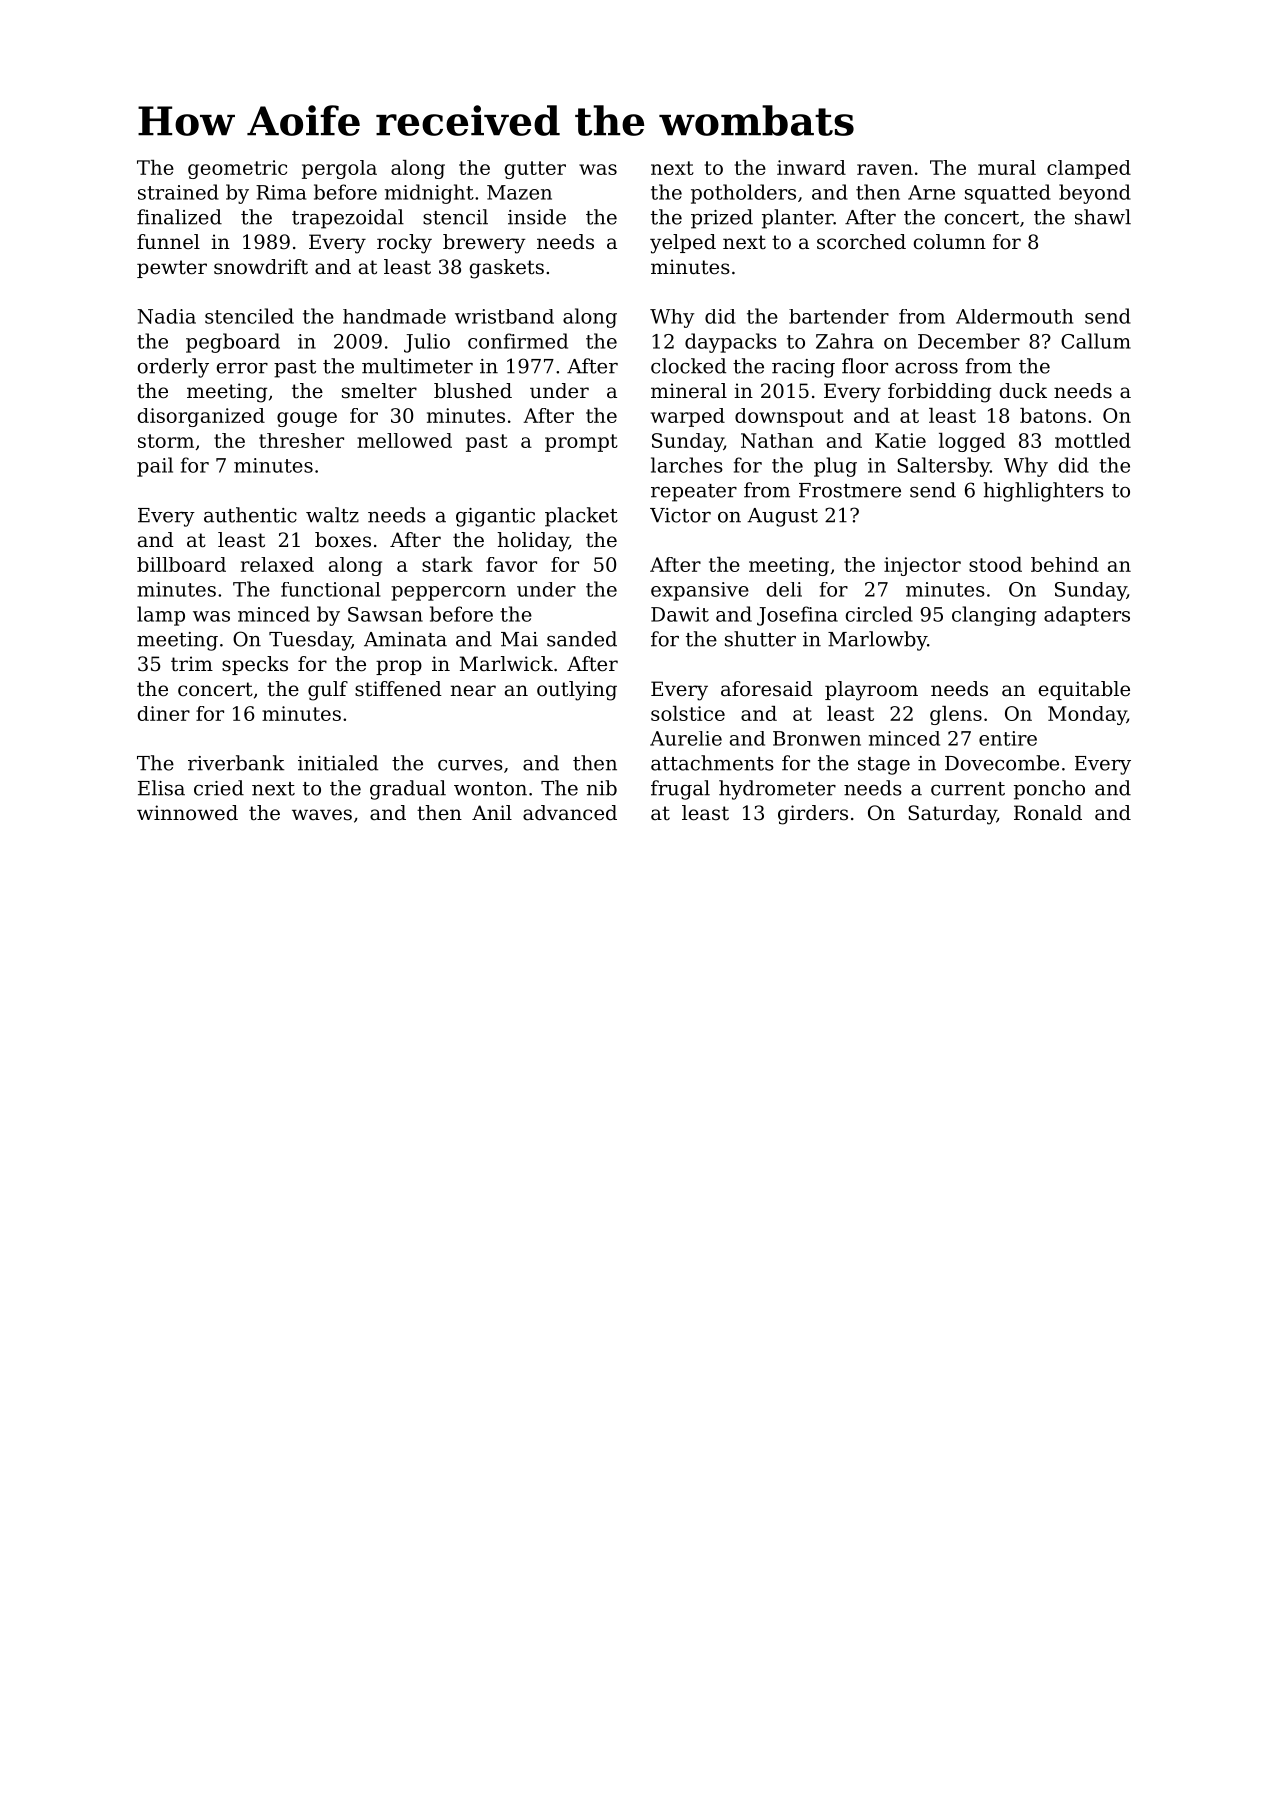  What do you see at coordinates (683, 244) in the screenshot?
I see `yelped` at bounding box center [683, 244].
